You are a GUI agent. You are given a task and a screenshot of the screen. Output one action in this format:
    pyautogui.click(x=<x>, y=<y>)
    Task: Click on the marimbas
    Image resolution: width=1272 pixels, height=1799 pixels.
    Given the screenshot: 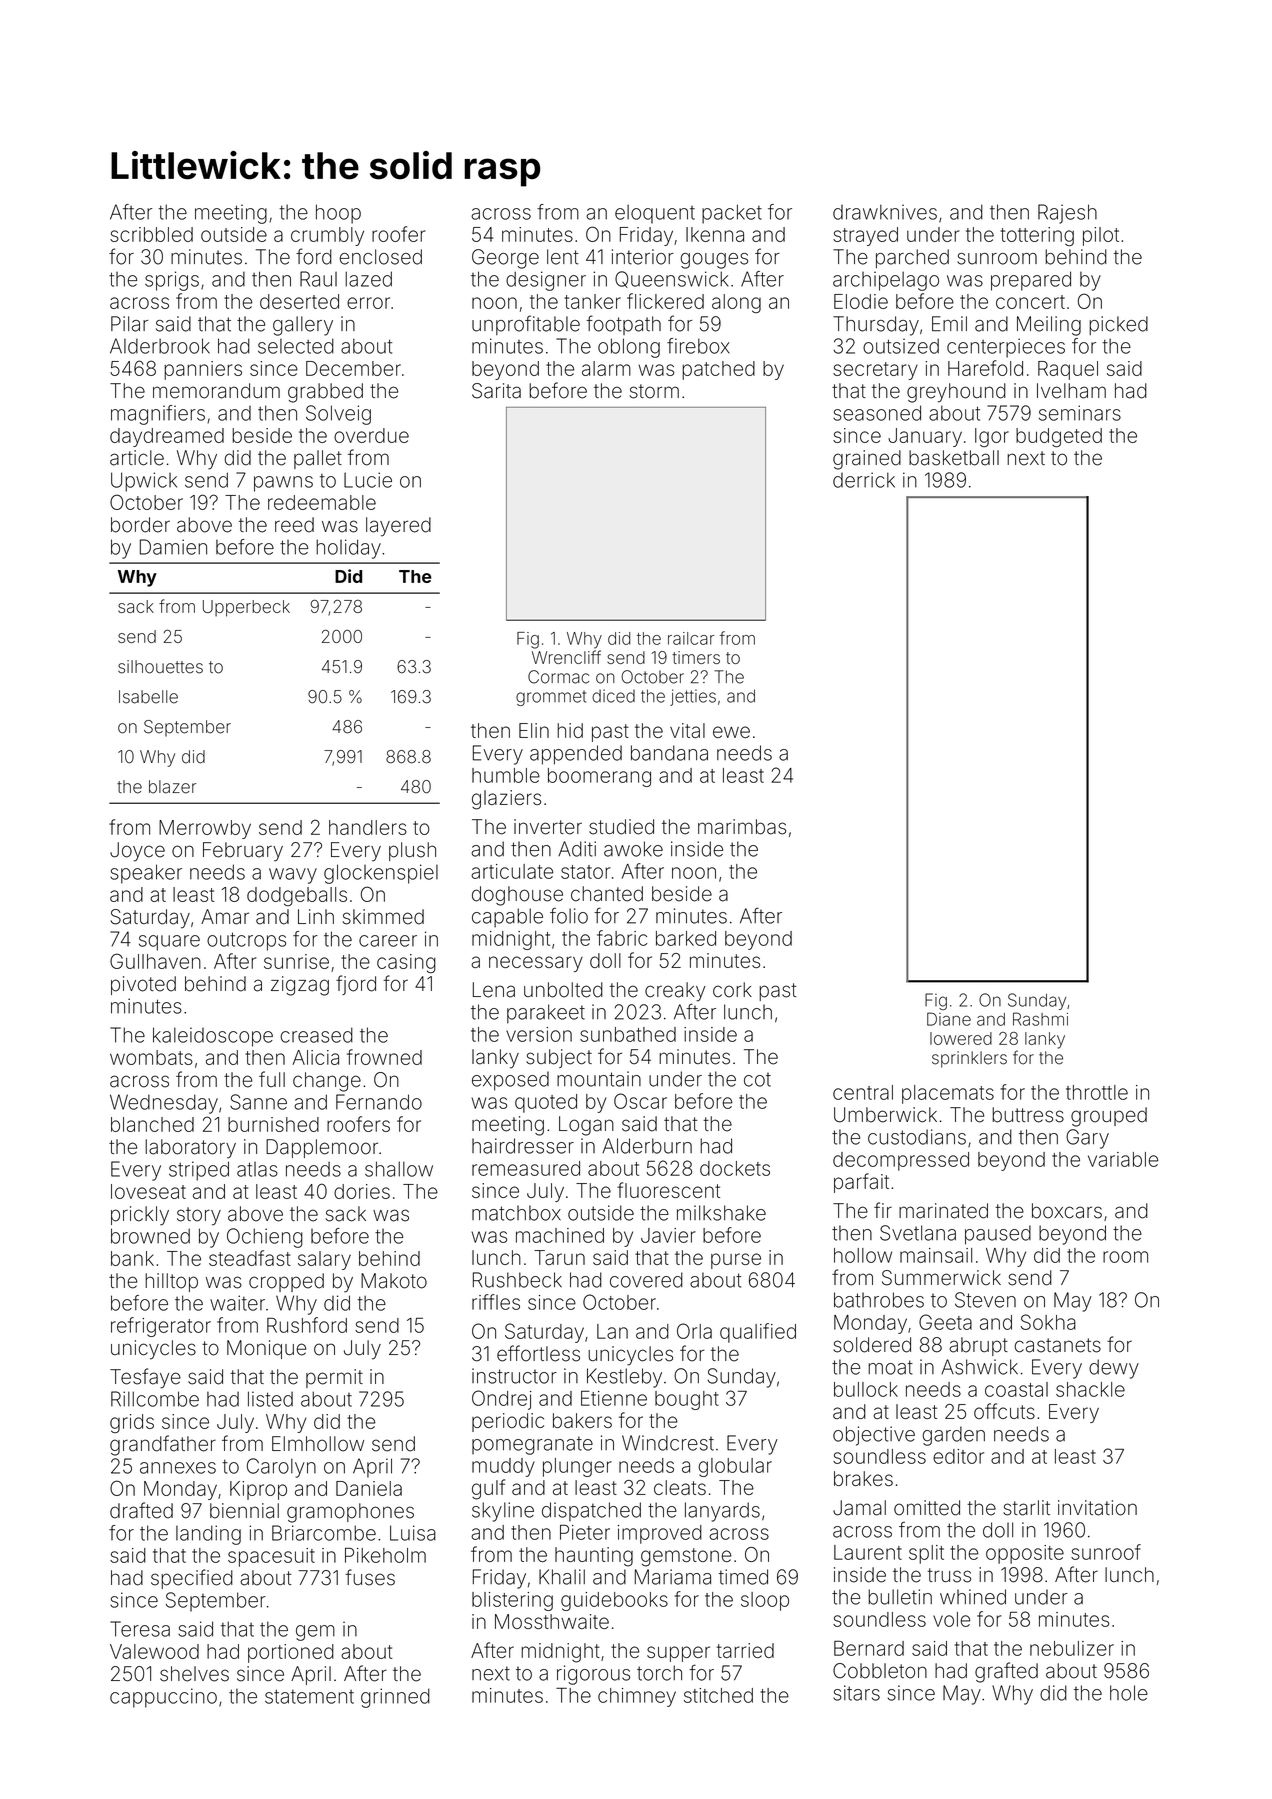 What is the action you would take?
    pyautogui.click(x=742, y=827)
